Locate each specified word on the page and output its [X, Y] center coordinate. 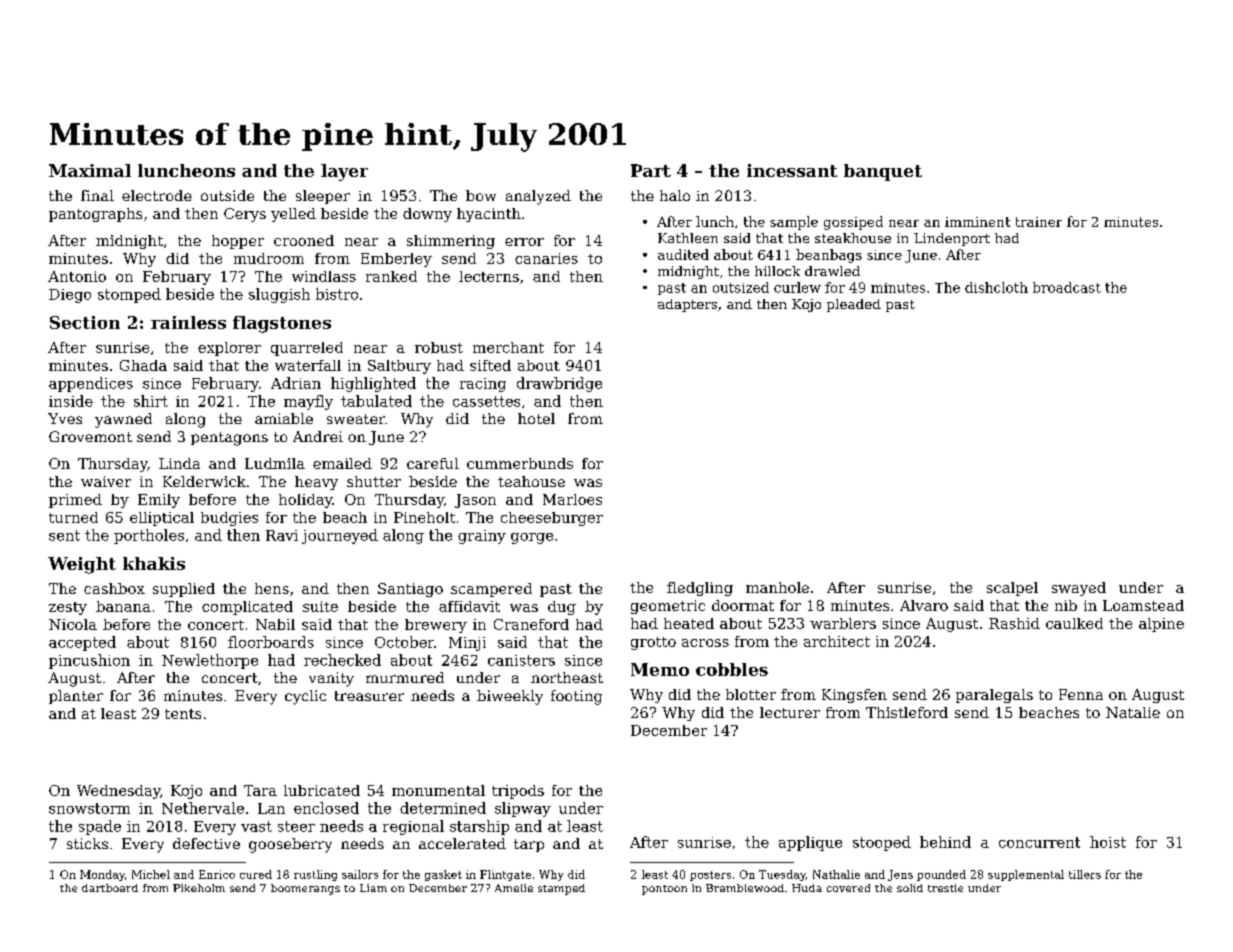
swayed [1079, 589]
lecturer [790, 712]
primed [75, 501]
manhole [777, 587]
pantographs [95, 215]
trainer [1039, 222]
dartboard [110, 888]
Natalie [1133, 712]
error [524, 242]
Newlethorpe [210, 661]
